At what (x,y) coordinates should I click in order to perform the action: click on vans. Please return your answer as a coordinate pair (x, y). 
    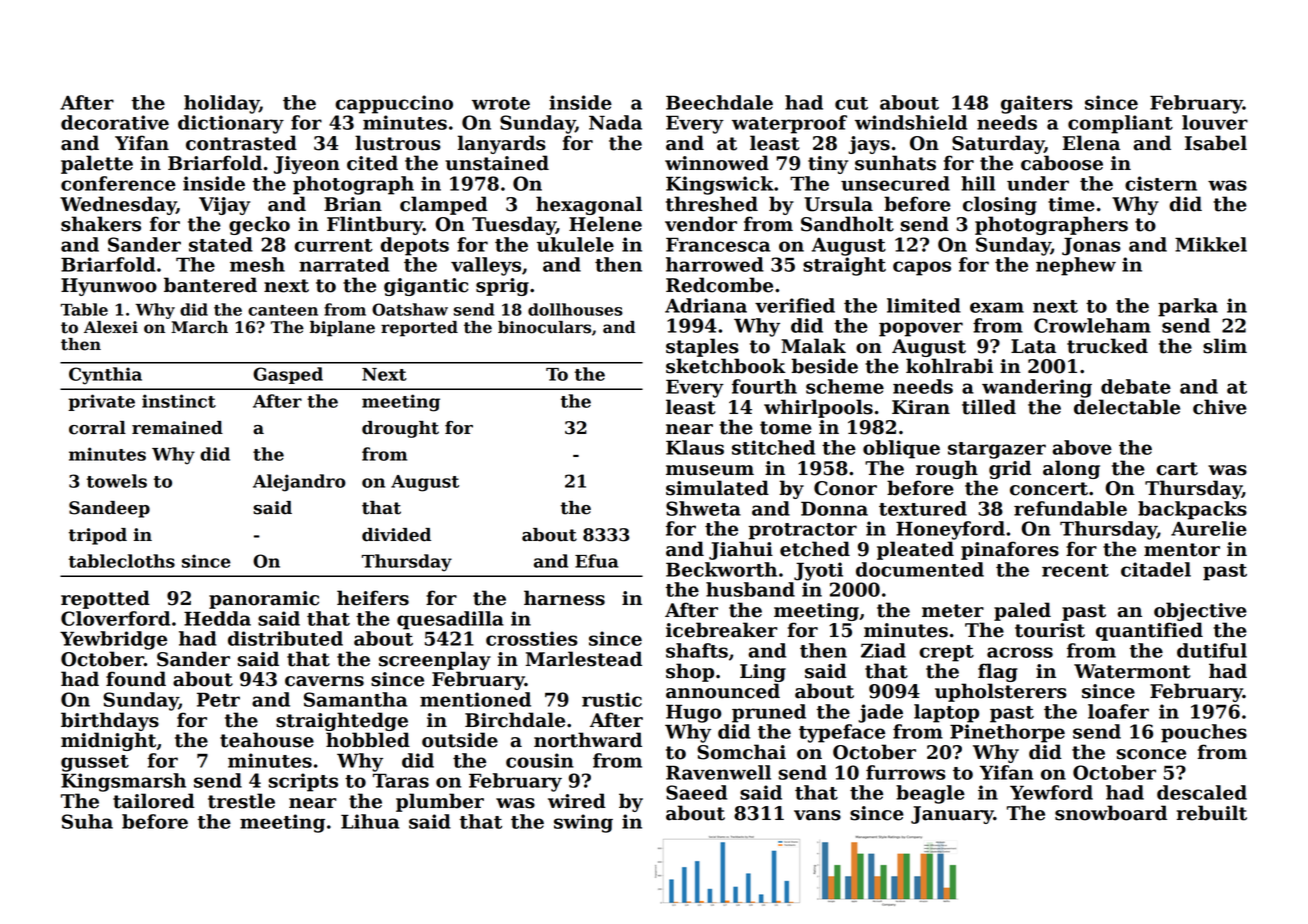
    Looking at the image, I should click on (817, 815).
